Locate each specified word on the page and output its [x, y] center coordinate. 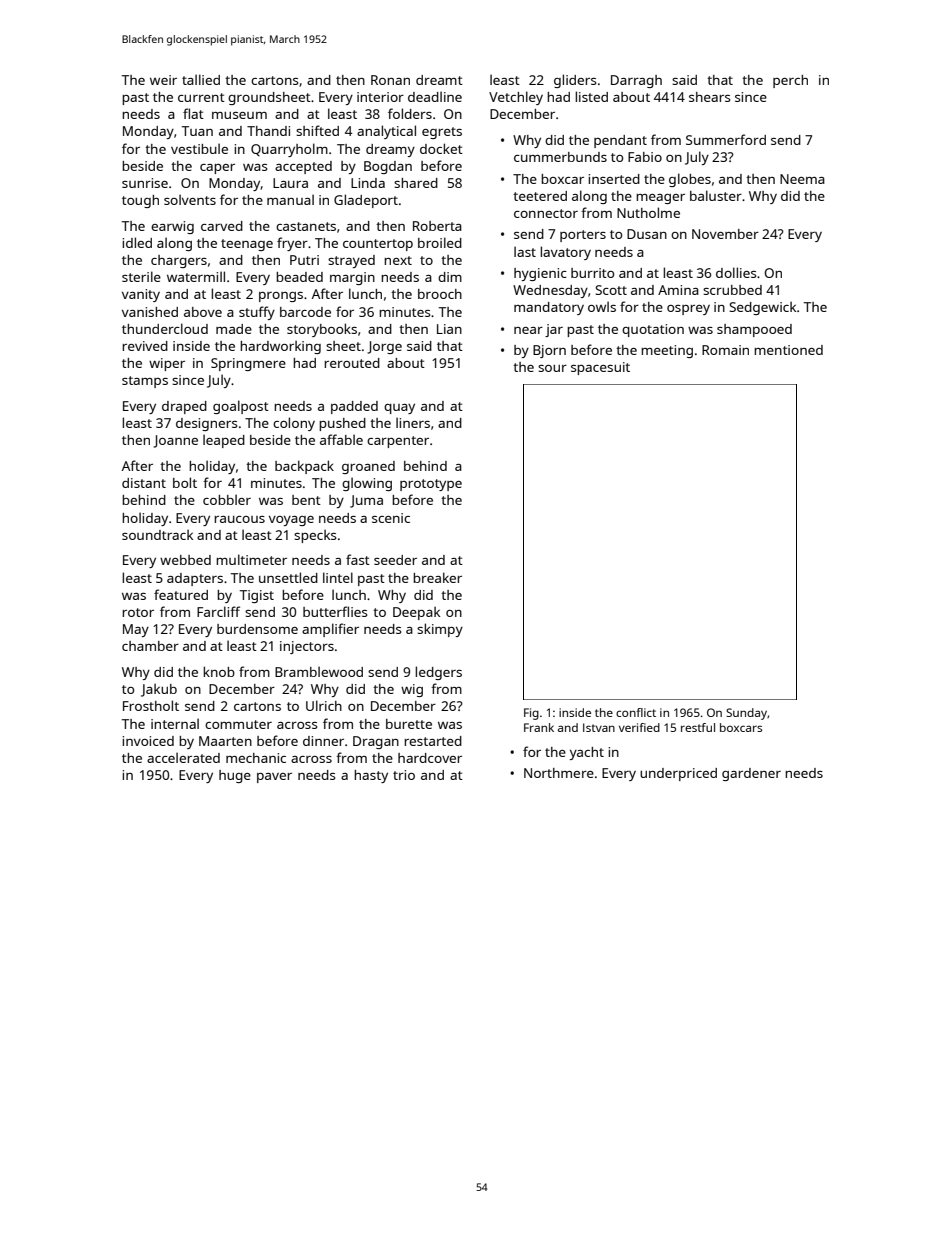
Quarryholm [289, 150]
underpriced [678, 774]
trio [404, 775]
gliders [575, 81]
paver [274, 778]
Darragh [636, 81]
